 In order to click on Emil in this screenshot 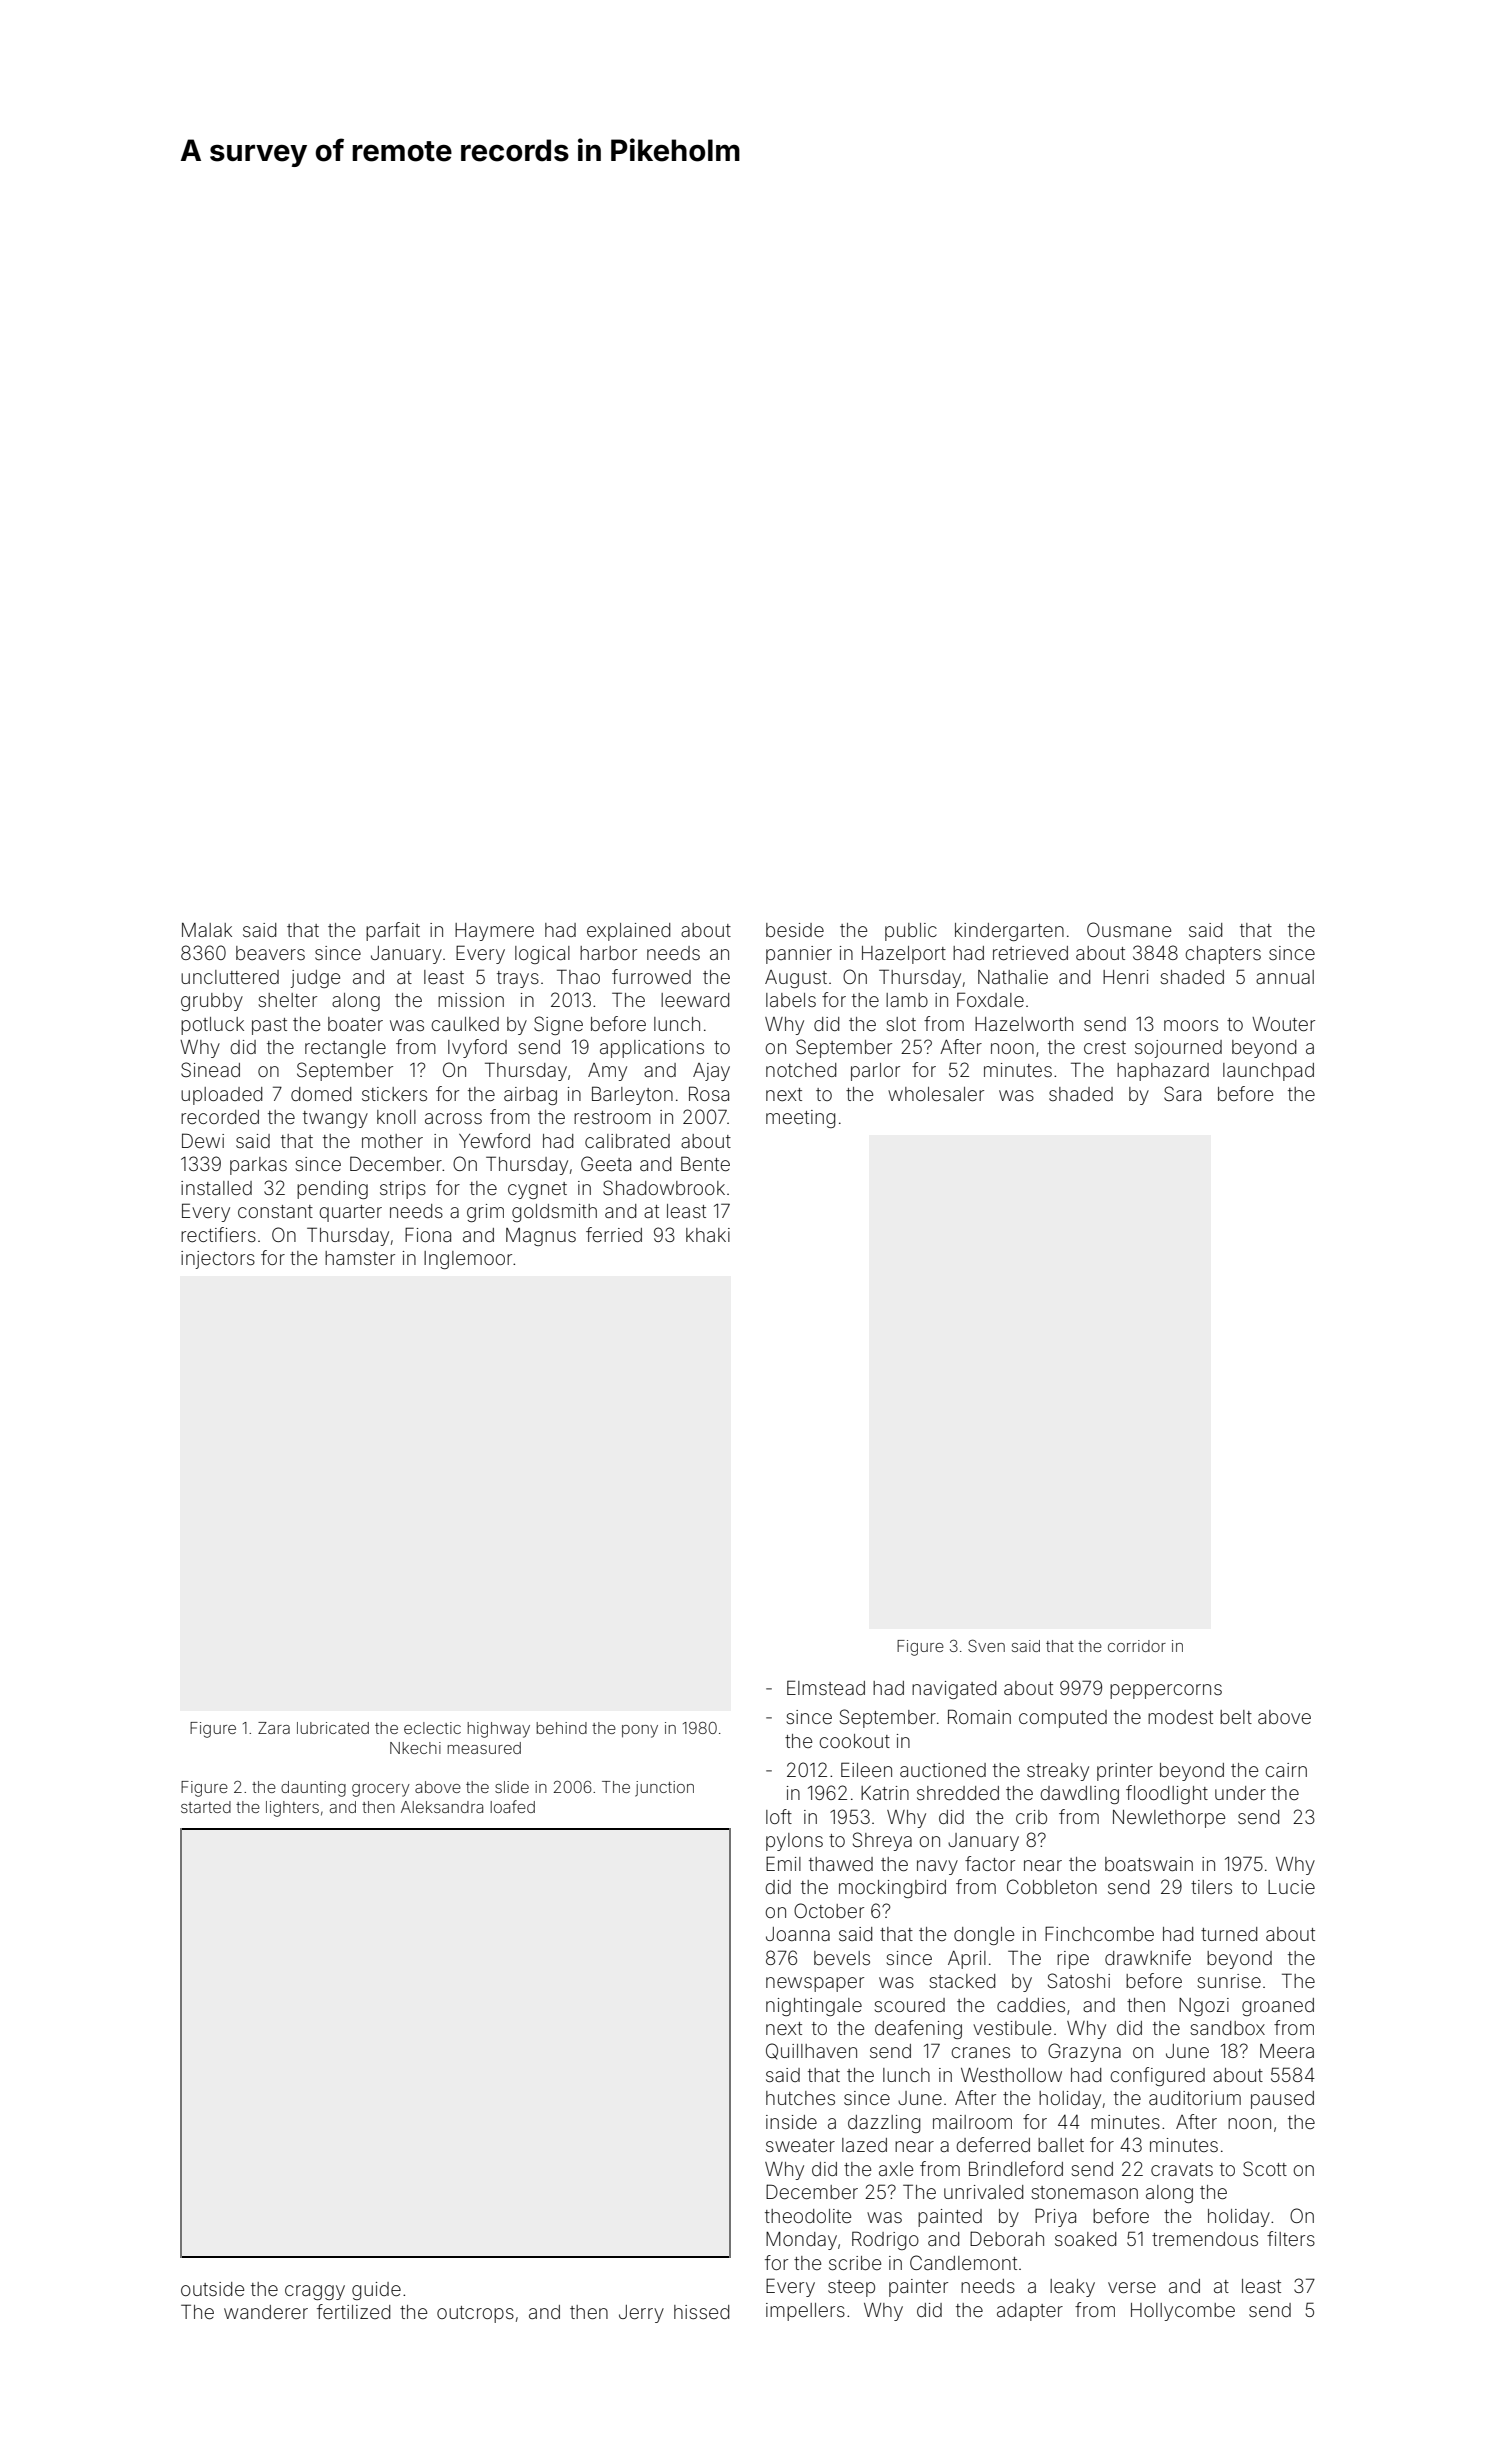, I will do `click(783, 1863)`.
